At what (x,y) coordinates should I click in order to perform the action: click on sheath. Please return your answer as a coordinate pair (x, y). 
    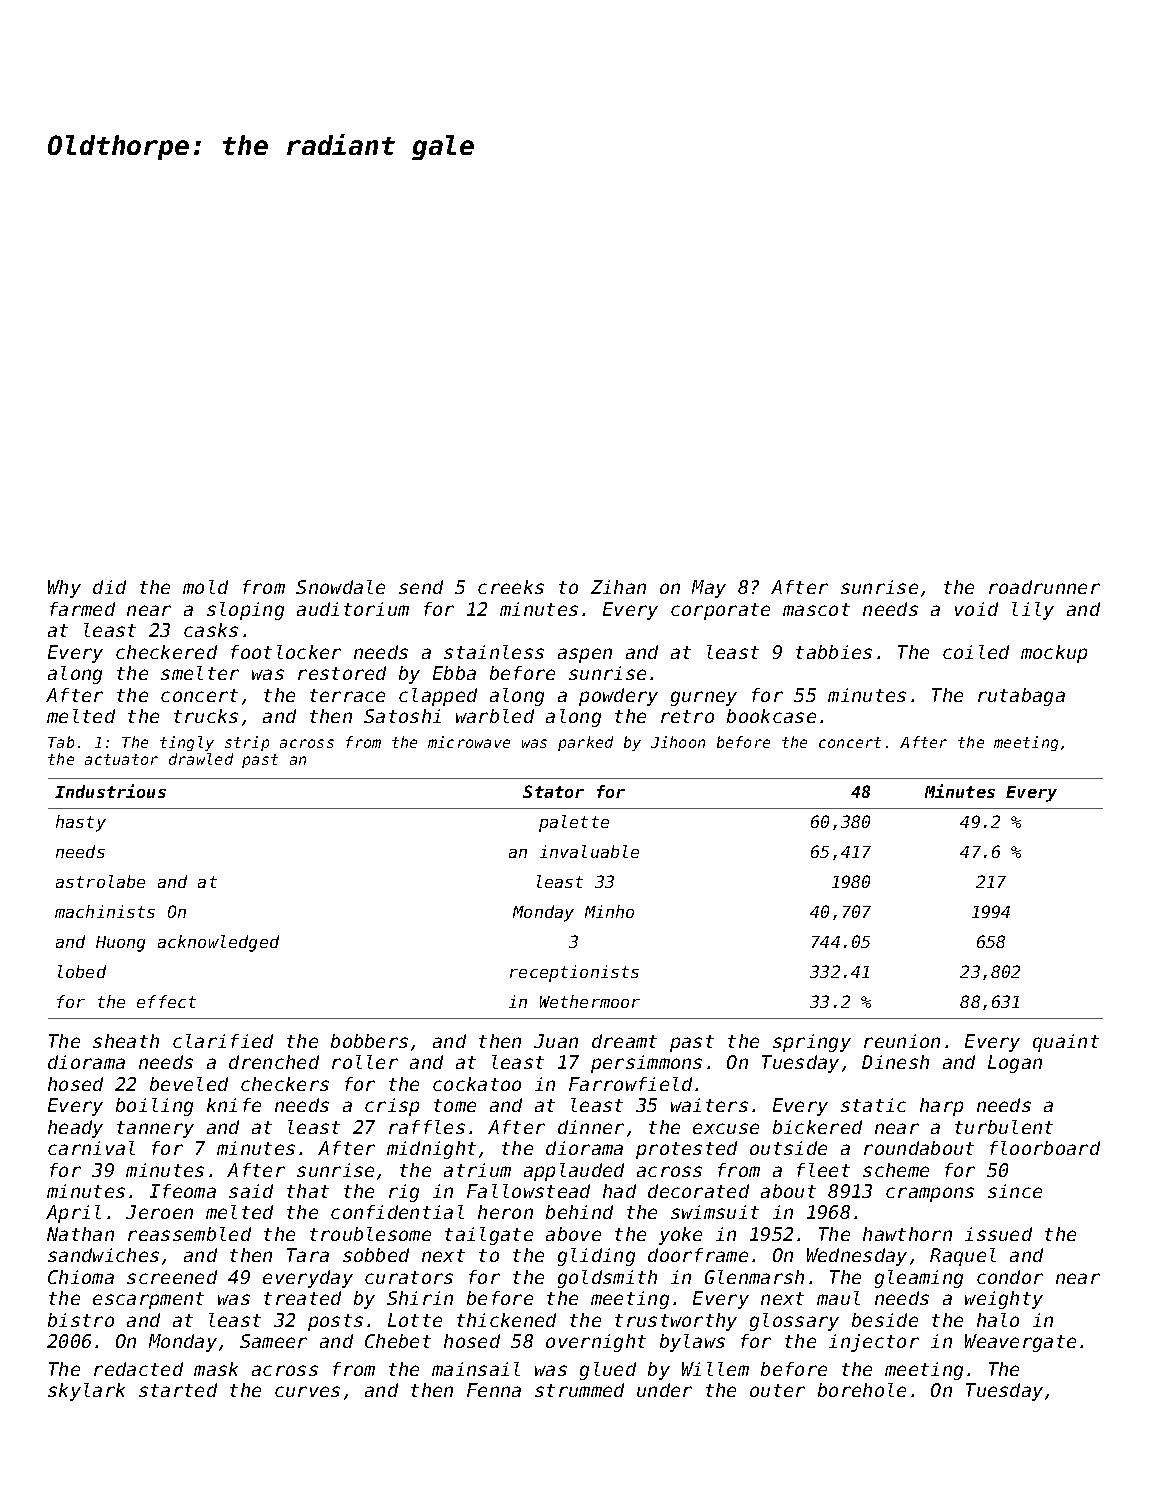
    Looking at the image, I should click on (126, 1041).
